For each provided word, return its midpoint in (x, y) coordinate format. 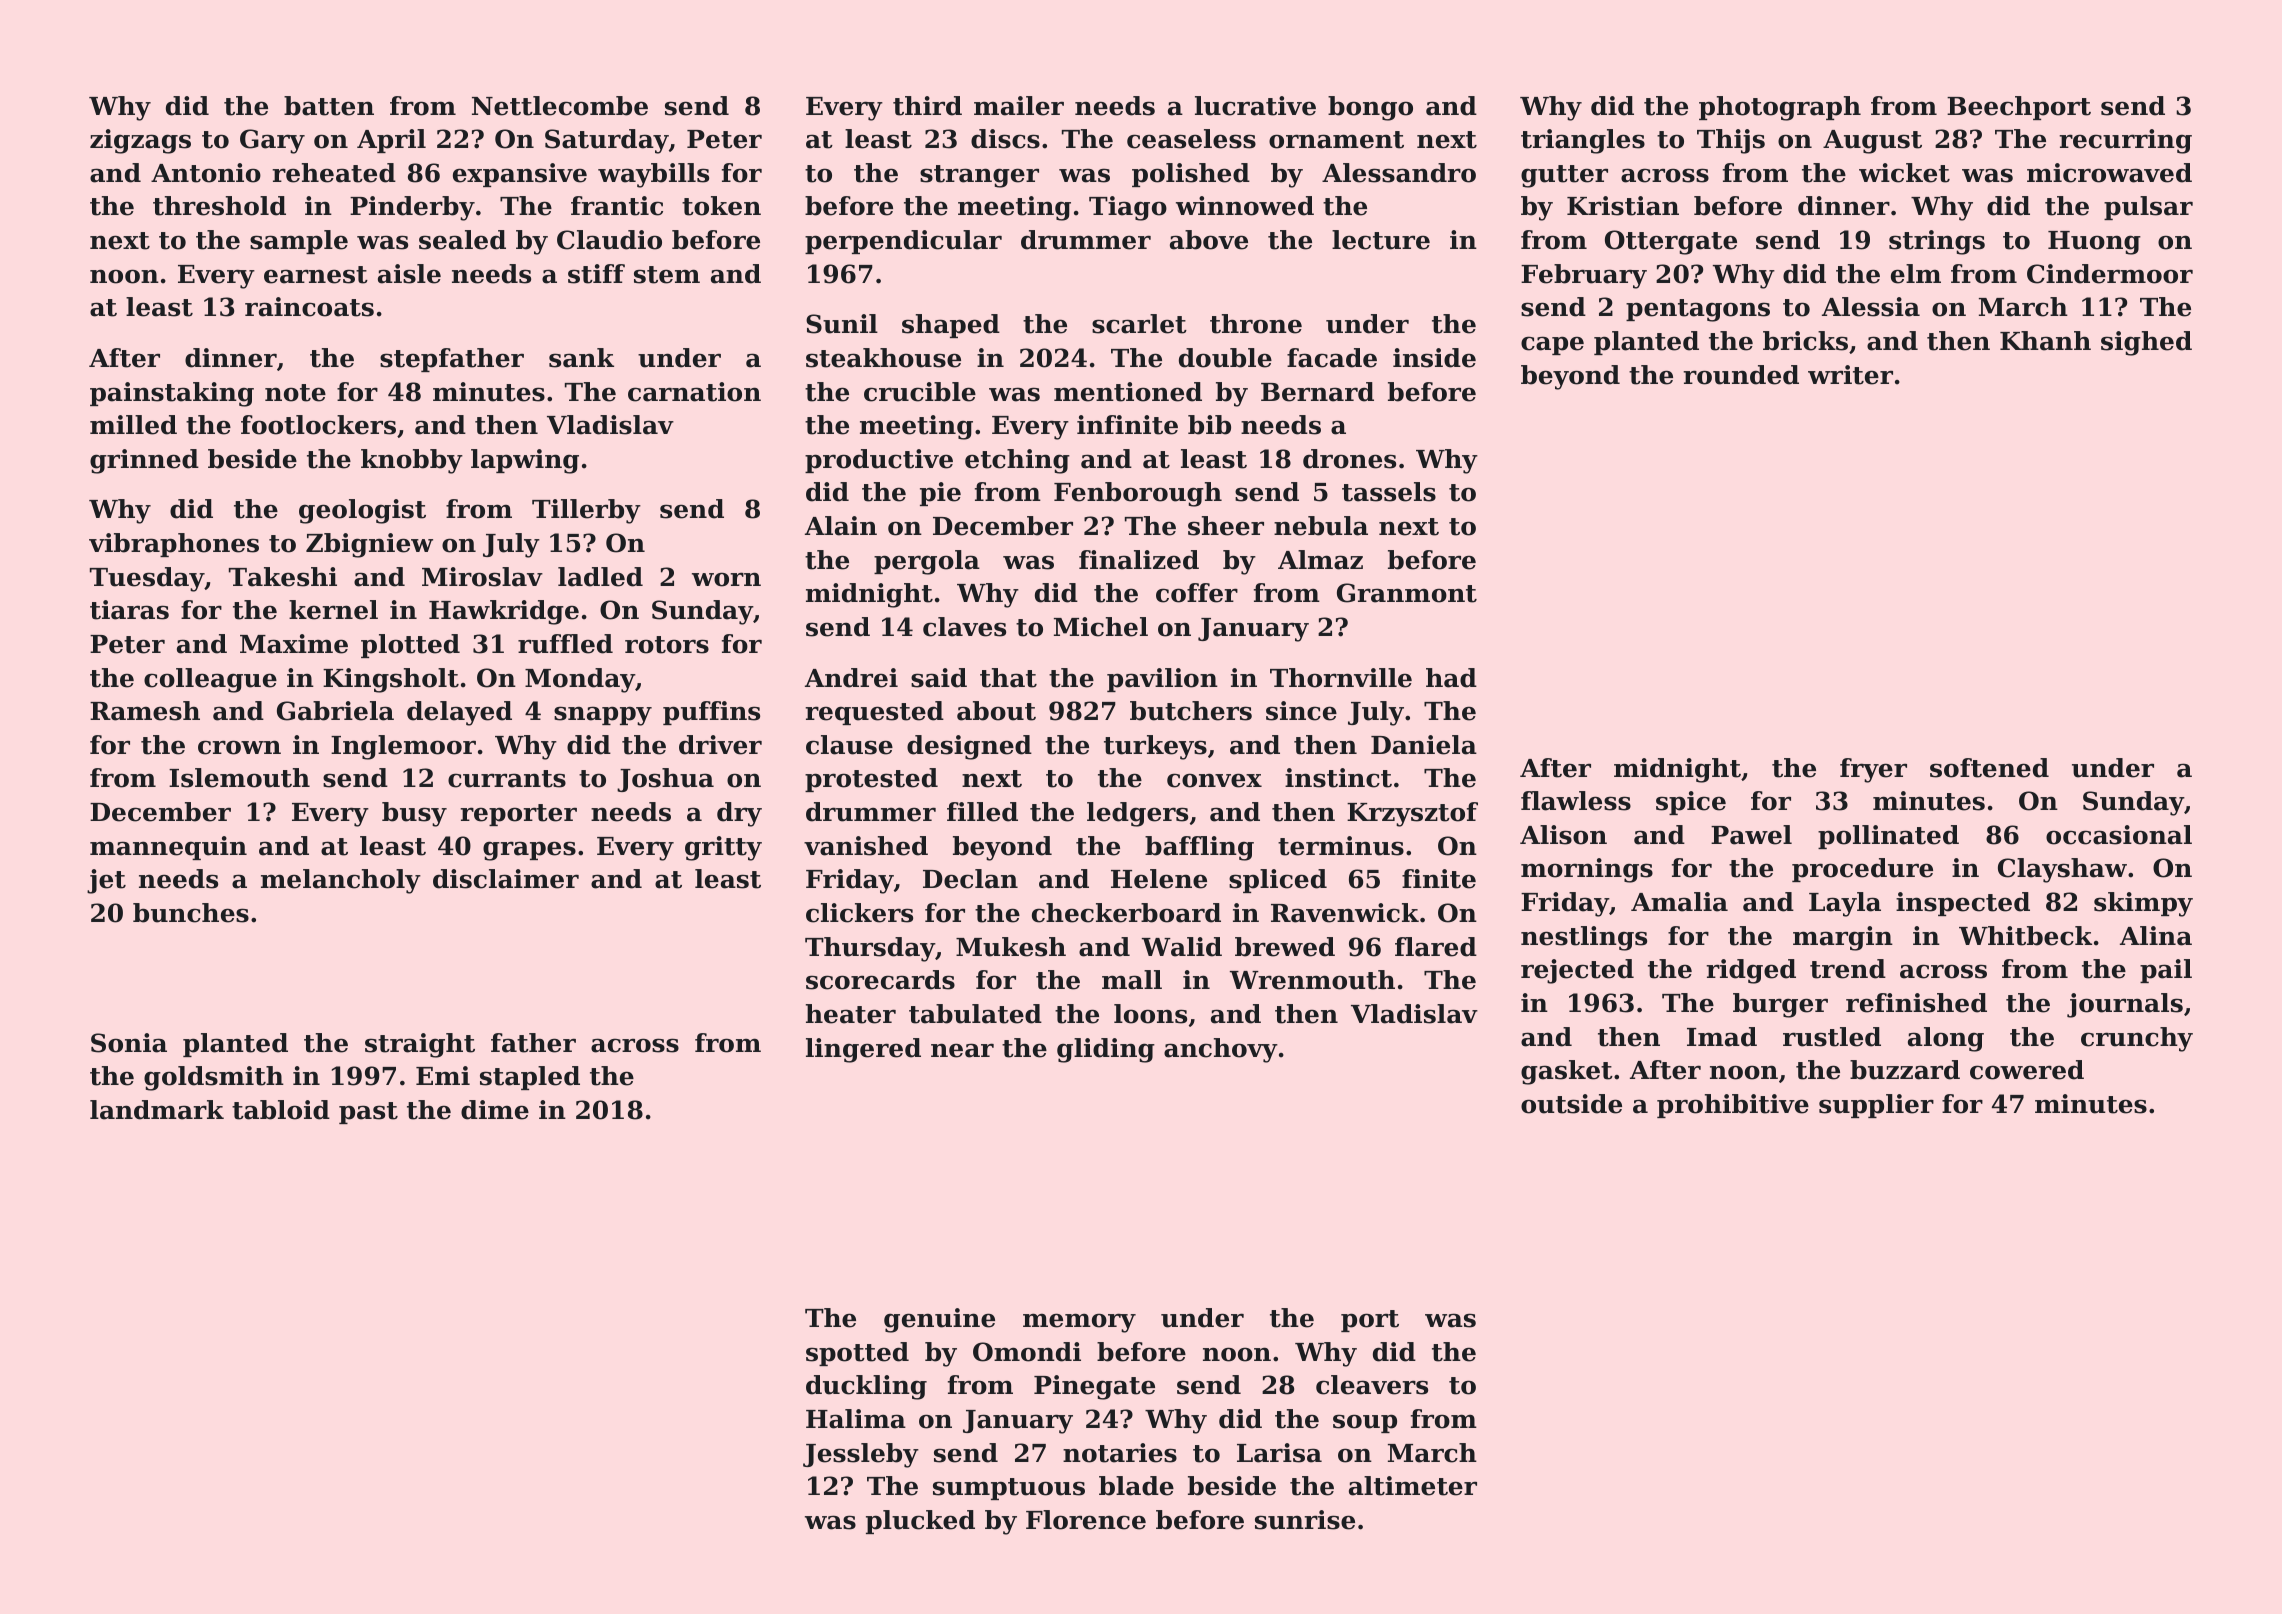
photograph (1780, 108)
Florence (1086, 1520)
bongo (1370, 108)
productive (879, 461)
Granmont (1407, 593)
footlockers (318, 425)
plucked (920, 1522)
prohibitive (1733, 1106)
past (368, 1113)
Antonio (206, 173)
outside (1571, 1104)
